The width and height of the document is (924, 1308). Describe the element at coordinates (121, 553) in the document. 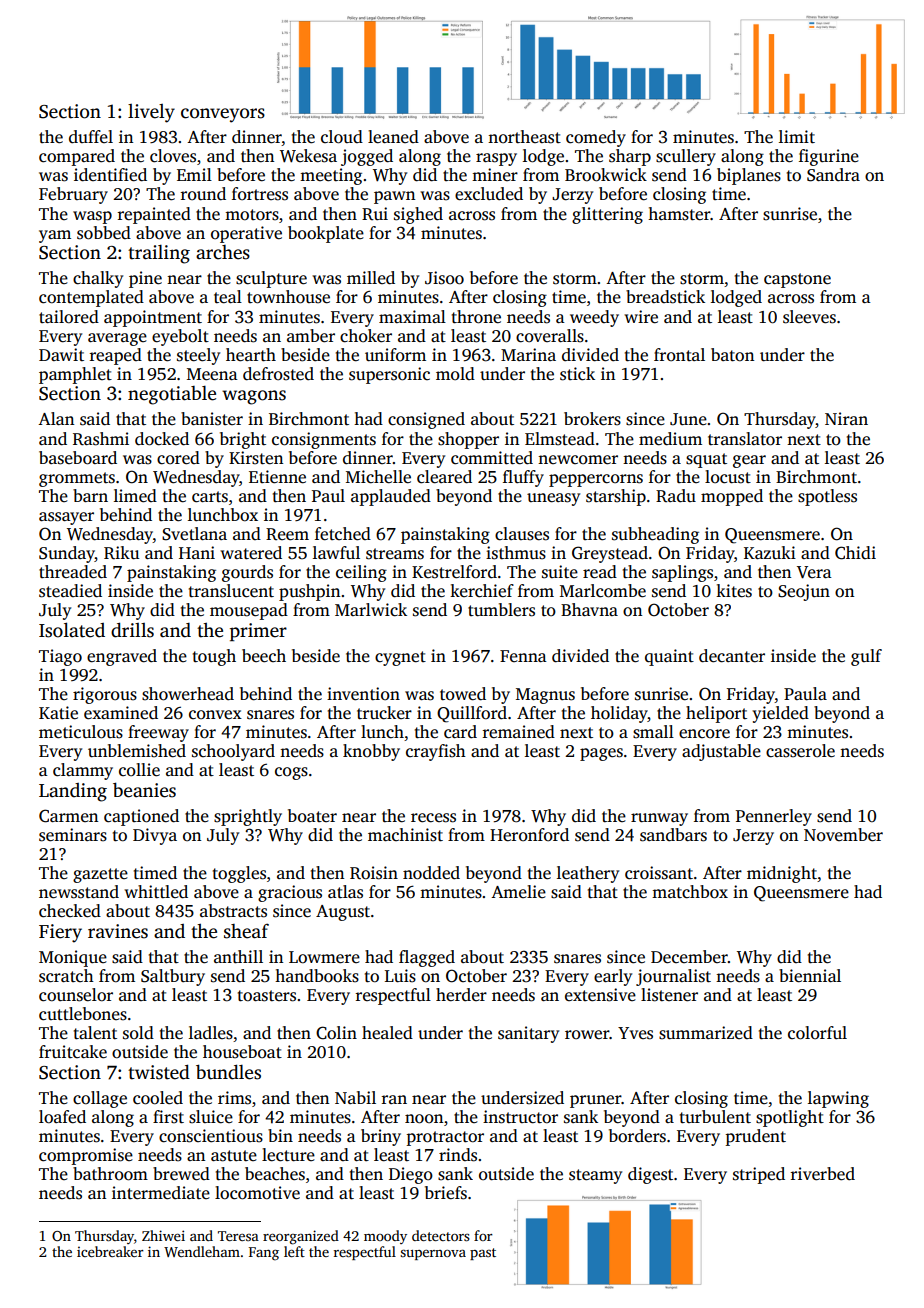

I see `Riku` at that location.
